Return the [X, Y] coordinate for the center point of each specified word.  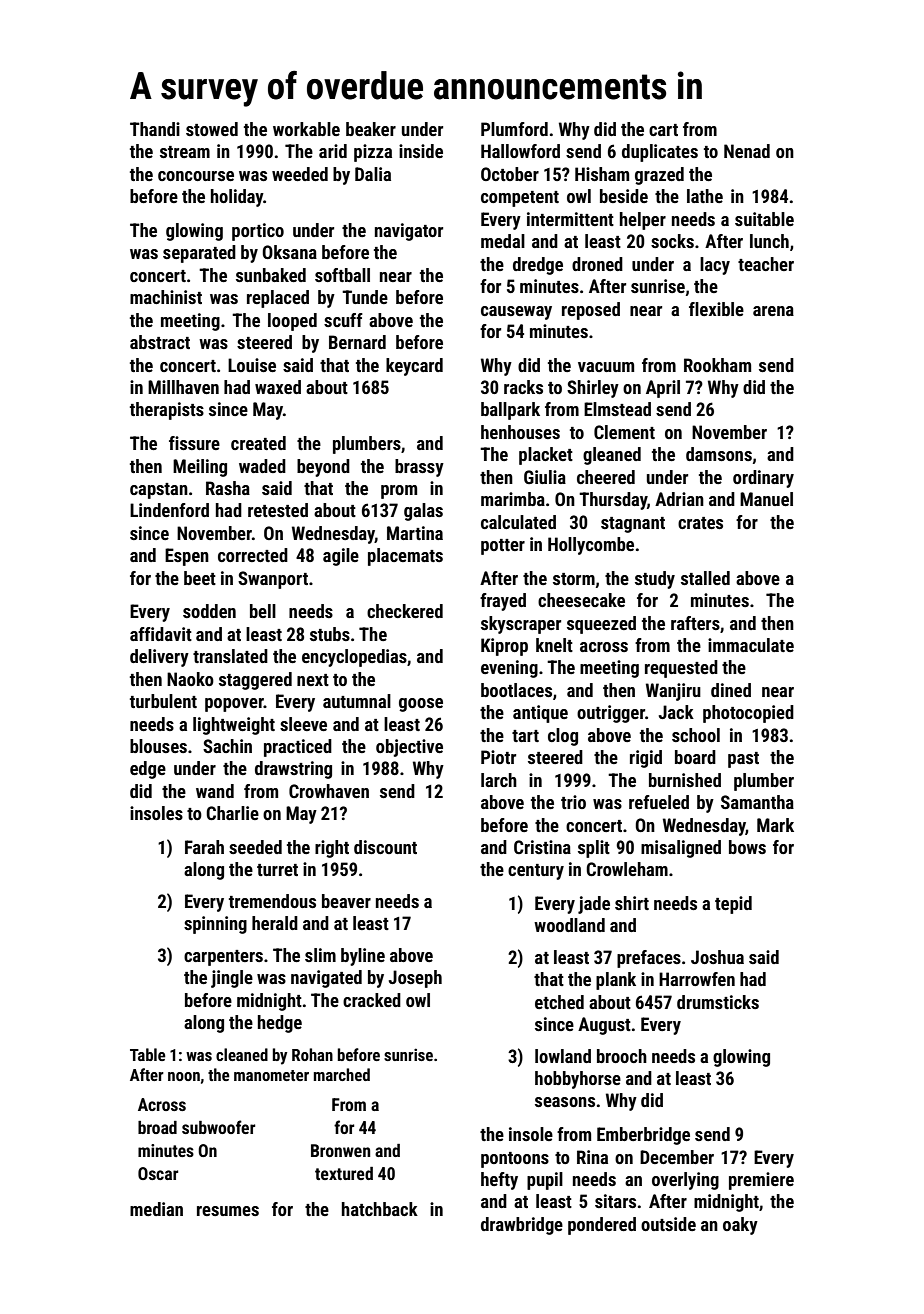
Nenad [747, 151]
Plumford [514, 129]
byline [363, 957]
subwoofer [218, 1127]
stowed [212, 129]
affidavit [161, 634]
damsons [719, 454]
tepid [733, 905]
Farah [204, 847]
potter [503, 547]
